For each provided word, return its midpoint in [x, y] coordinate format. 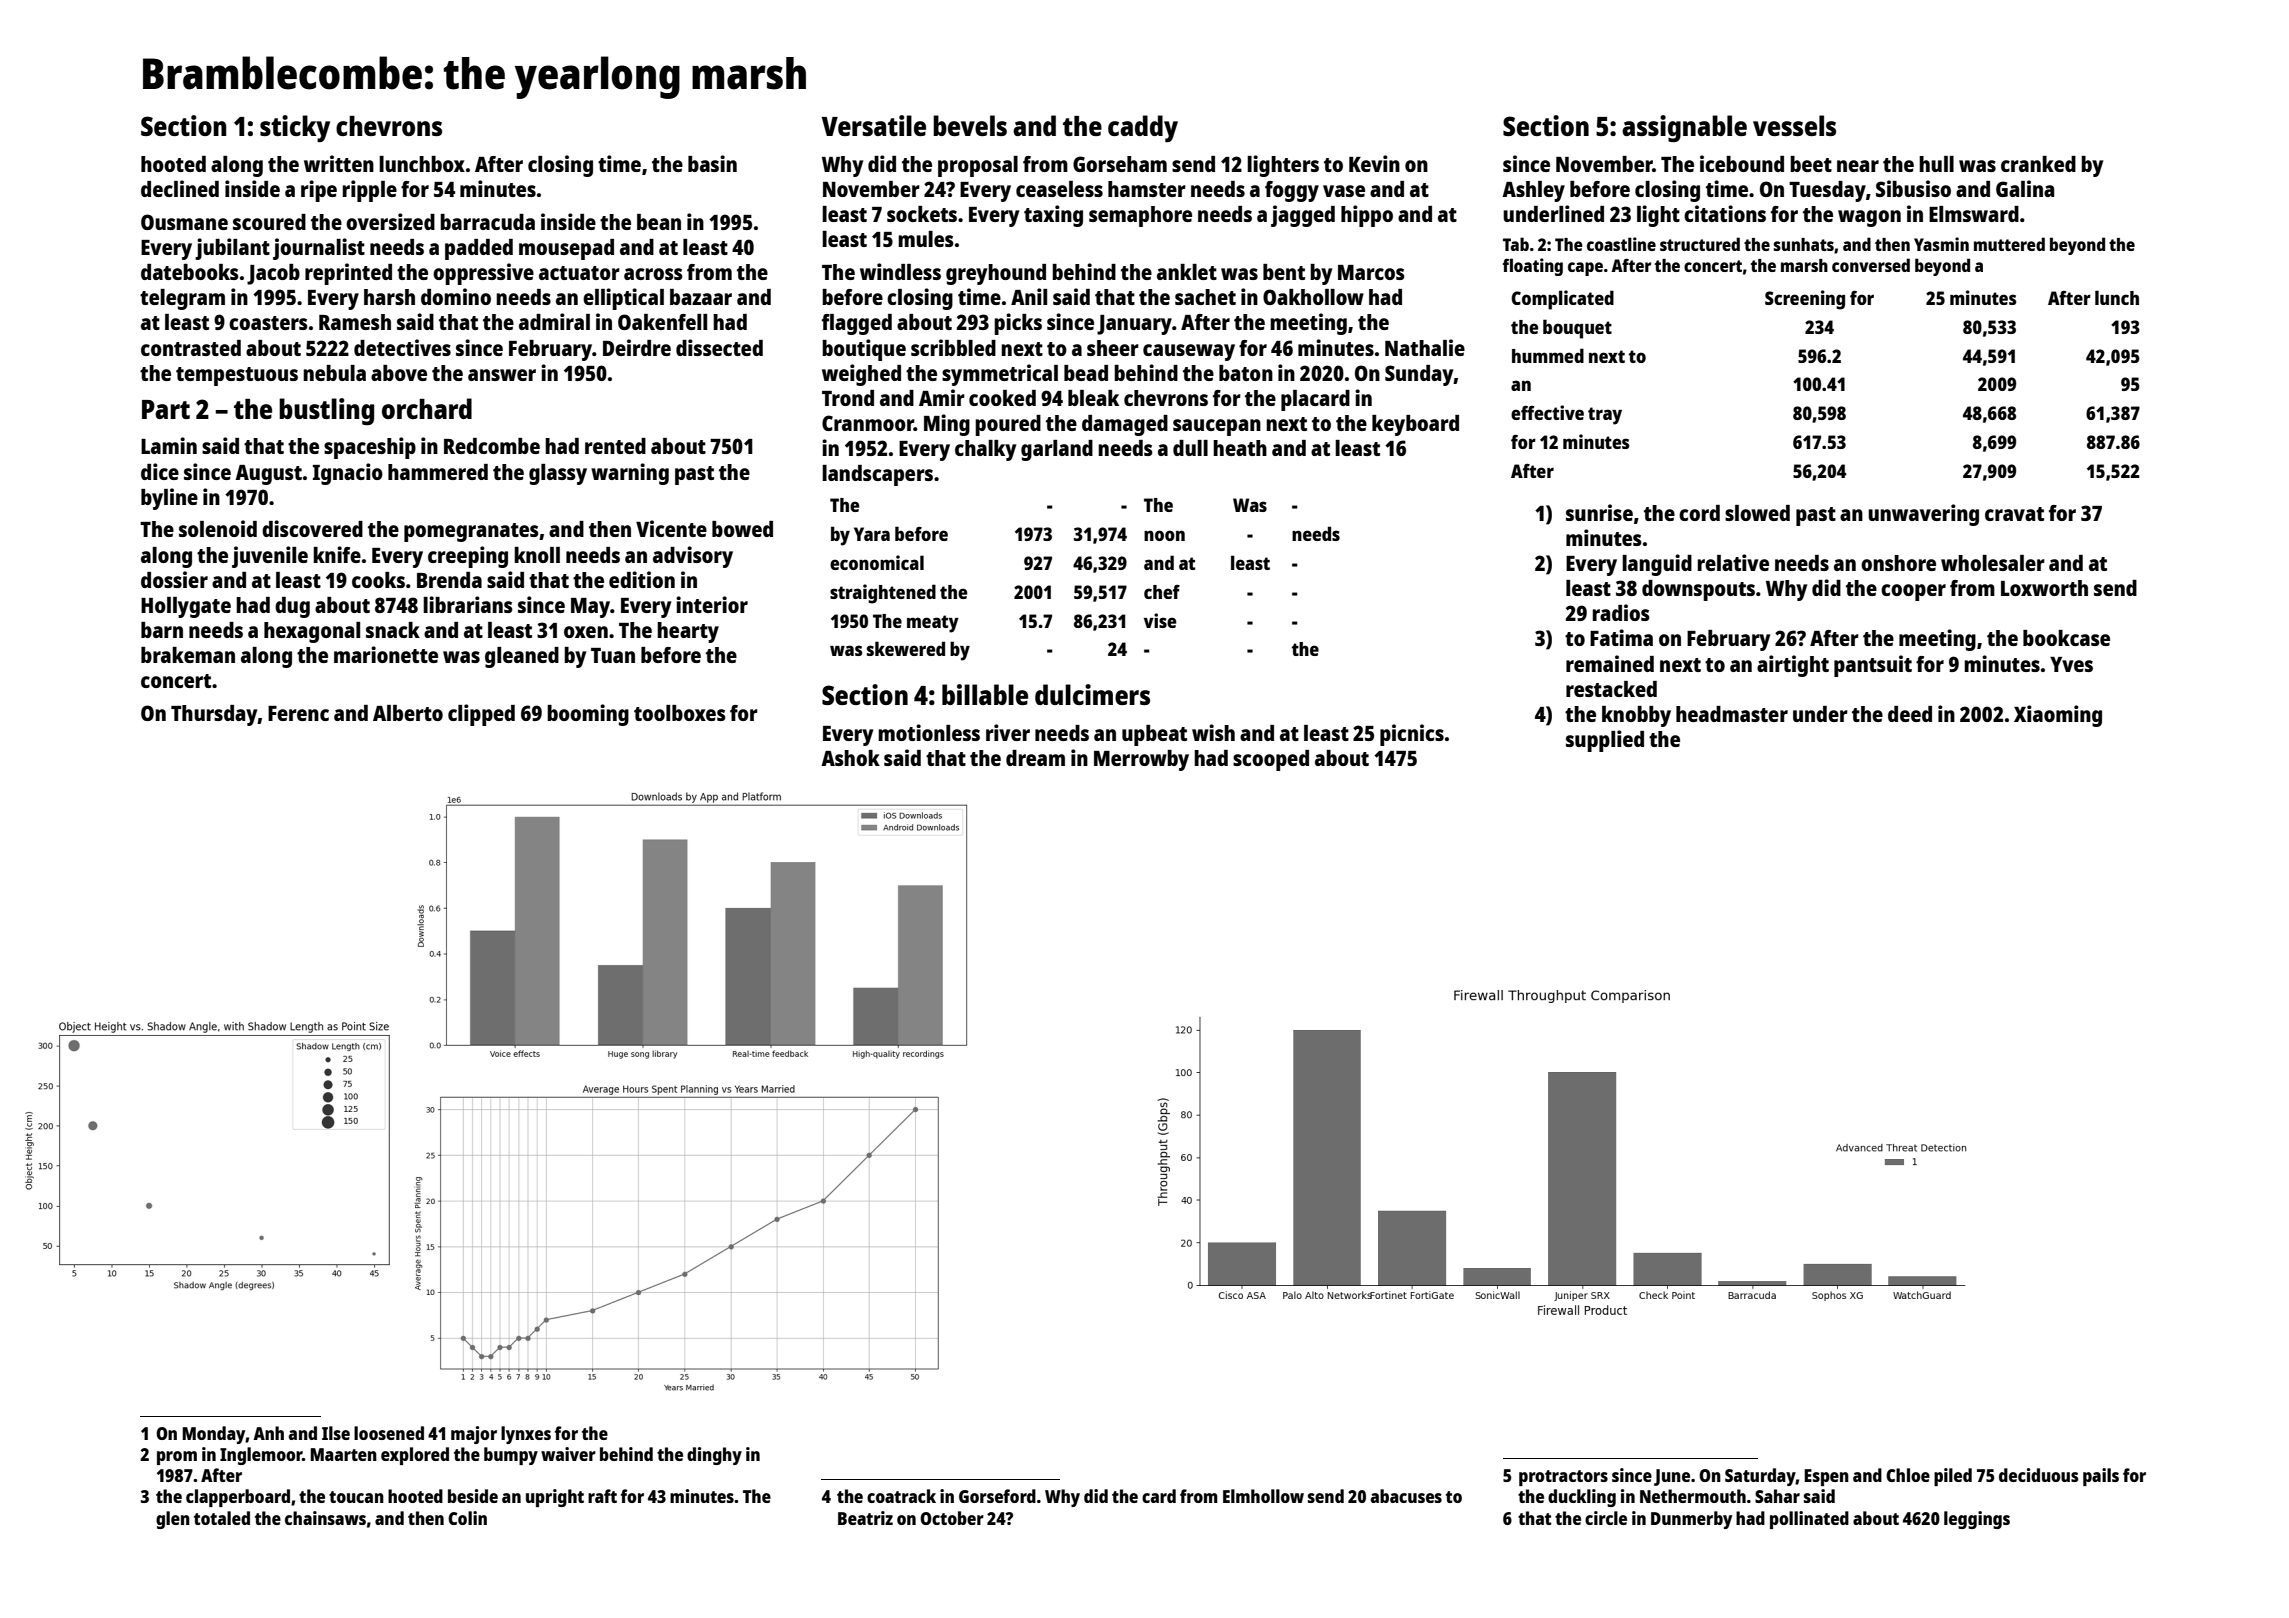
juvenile [270, 557]
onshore [1898, 563]
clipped [481, 715]
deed [1910, 714]
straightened [883, 594]
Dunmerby [1691, 1520]
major [474, 1435]
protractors [1563, 1478]
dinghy [714, 1456]
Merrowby [1141, 760]
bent [1284, 272]
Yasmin [1941, 244]
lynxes [526, 1435]
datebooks [190, 272]
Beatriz [865, 1518]
